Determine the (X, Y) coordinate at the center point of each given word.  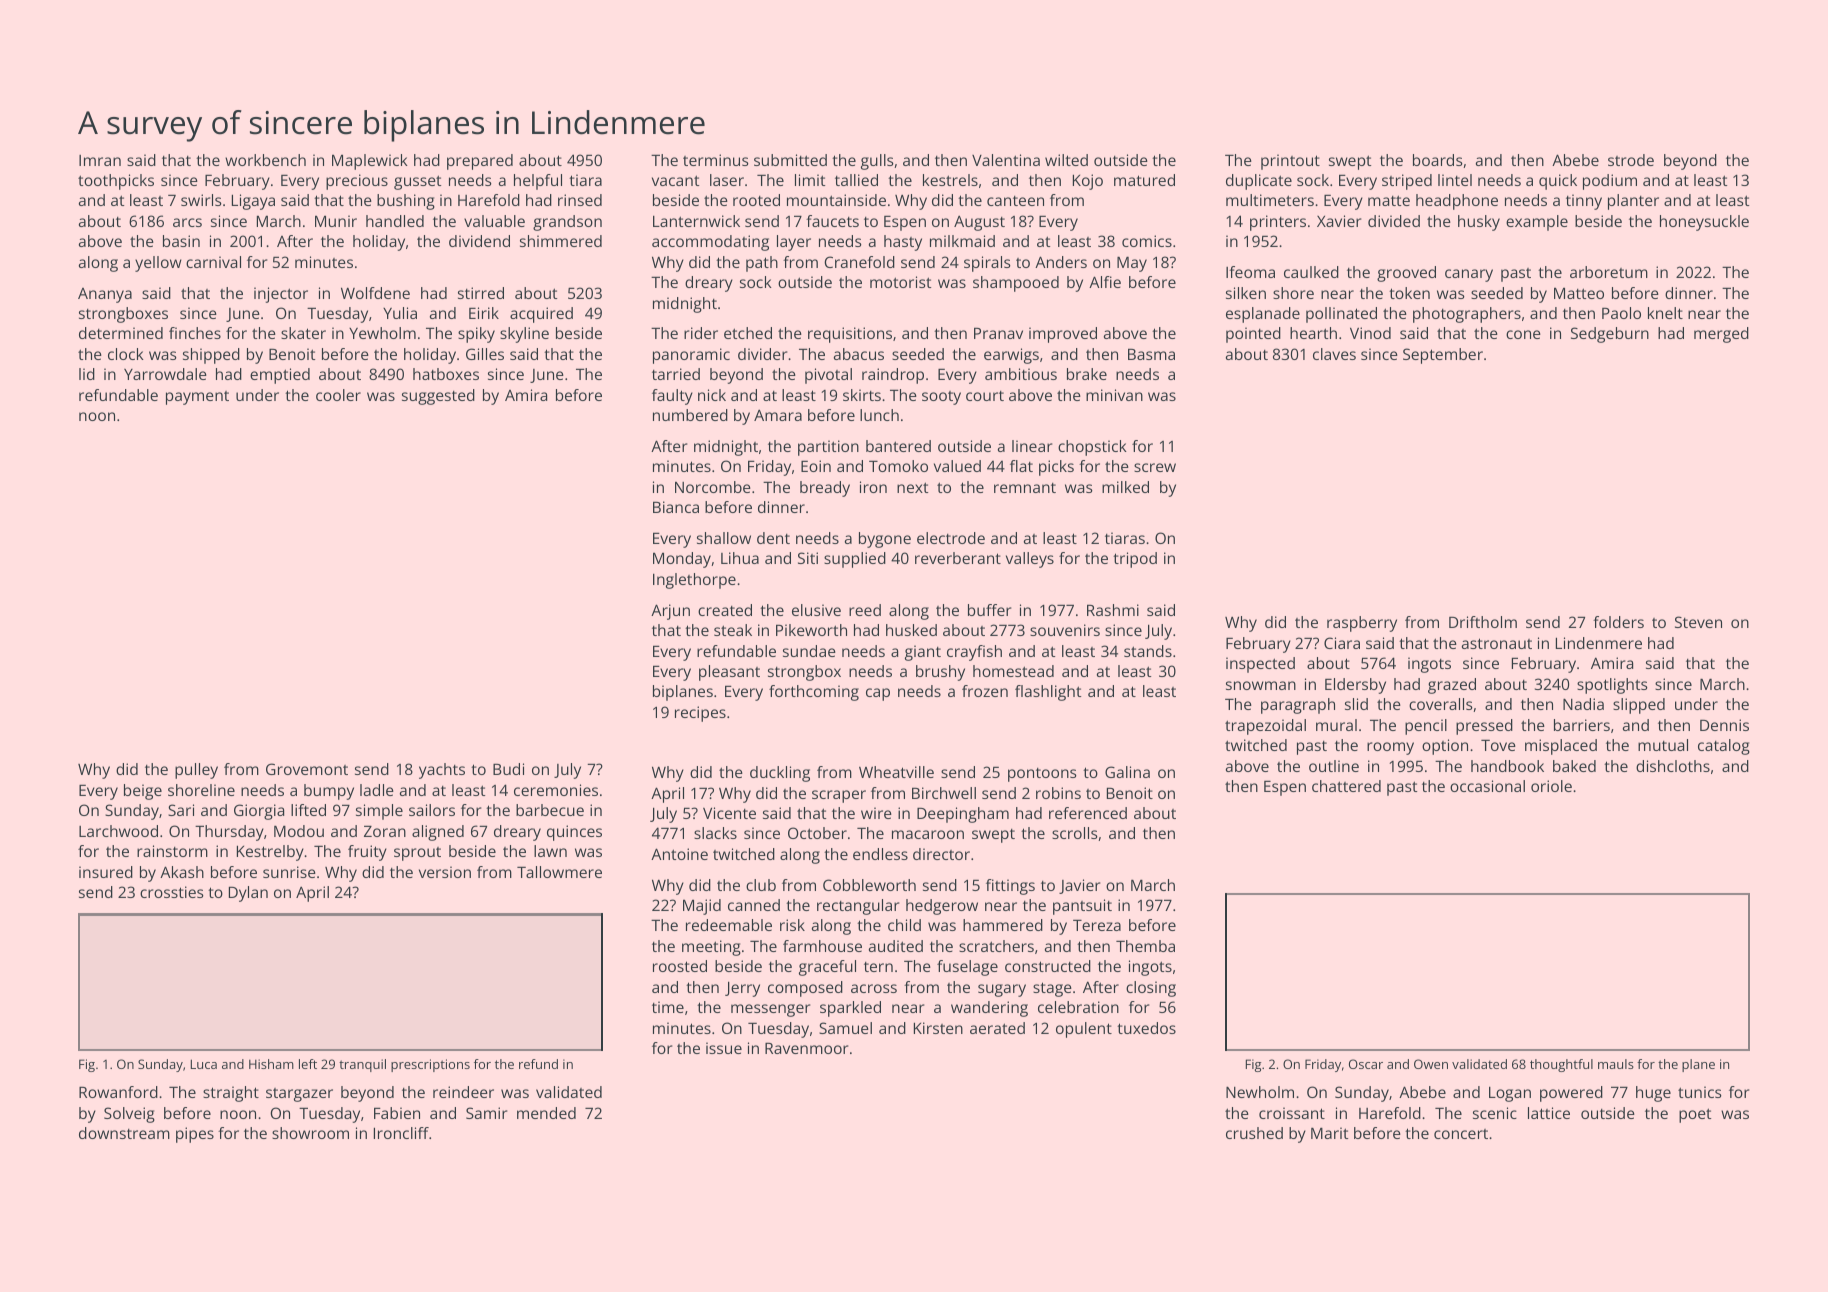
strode (1631, 160)
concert (1461, 1134)
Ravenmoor (806, 1048)
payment (197, 398)
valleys (1030, 560)
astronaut (1497, 643)
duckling (780, 774)
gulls (877, 162)
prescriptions (430, 1065)
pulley (196, 771)
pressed (1484, 727)
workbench (265, 160)
